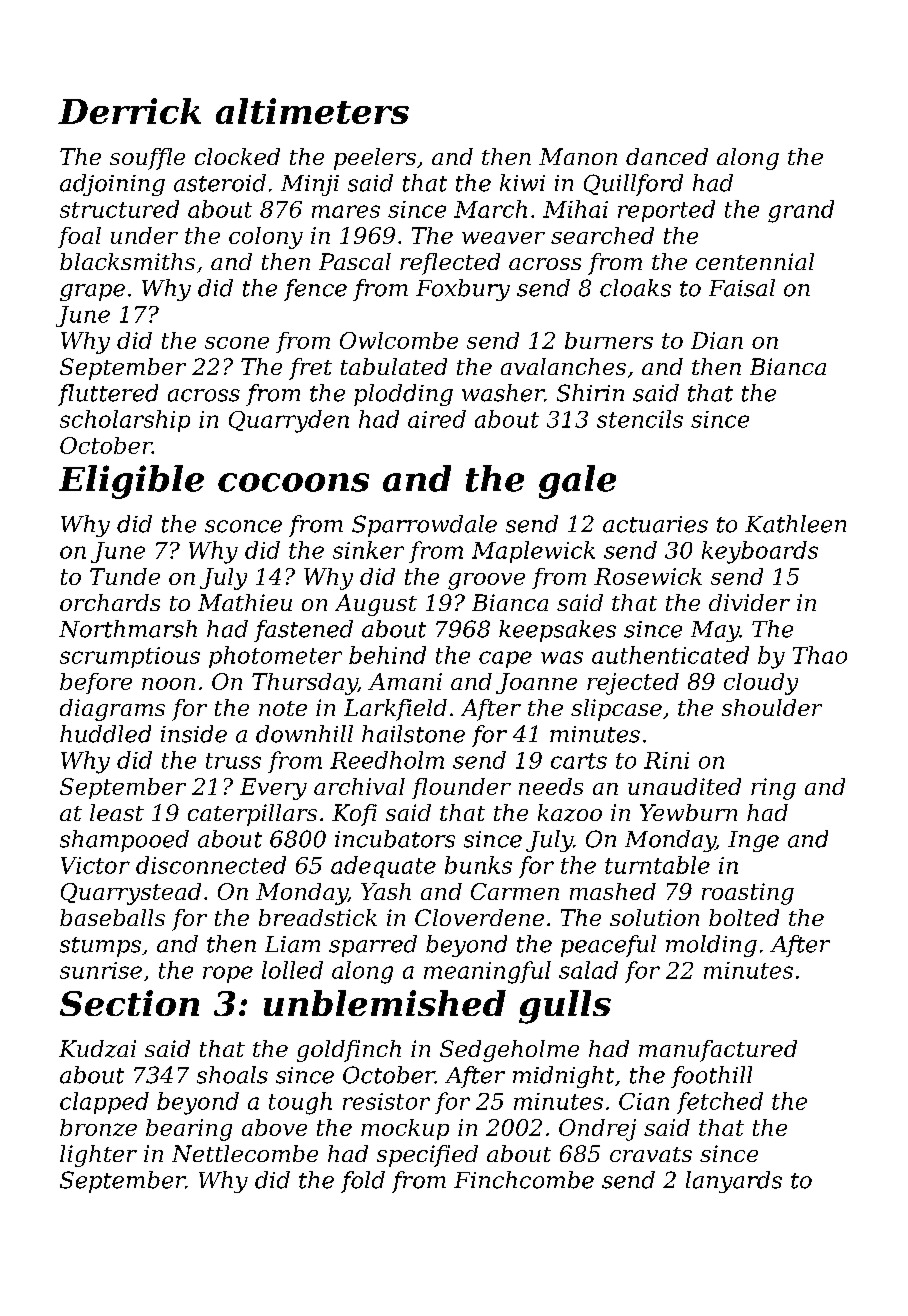 The width and height of the screenshot is (908, 1316). What do you see at coordinates (129, 111) in the screenshot?
I see `Derrick` at bounding box center [129, 111].
